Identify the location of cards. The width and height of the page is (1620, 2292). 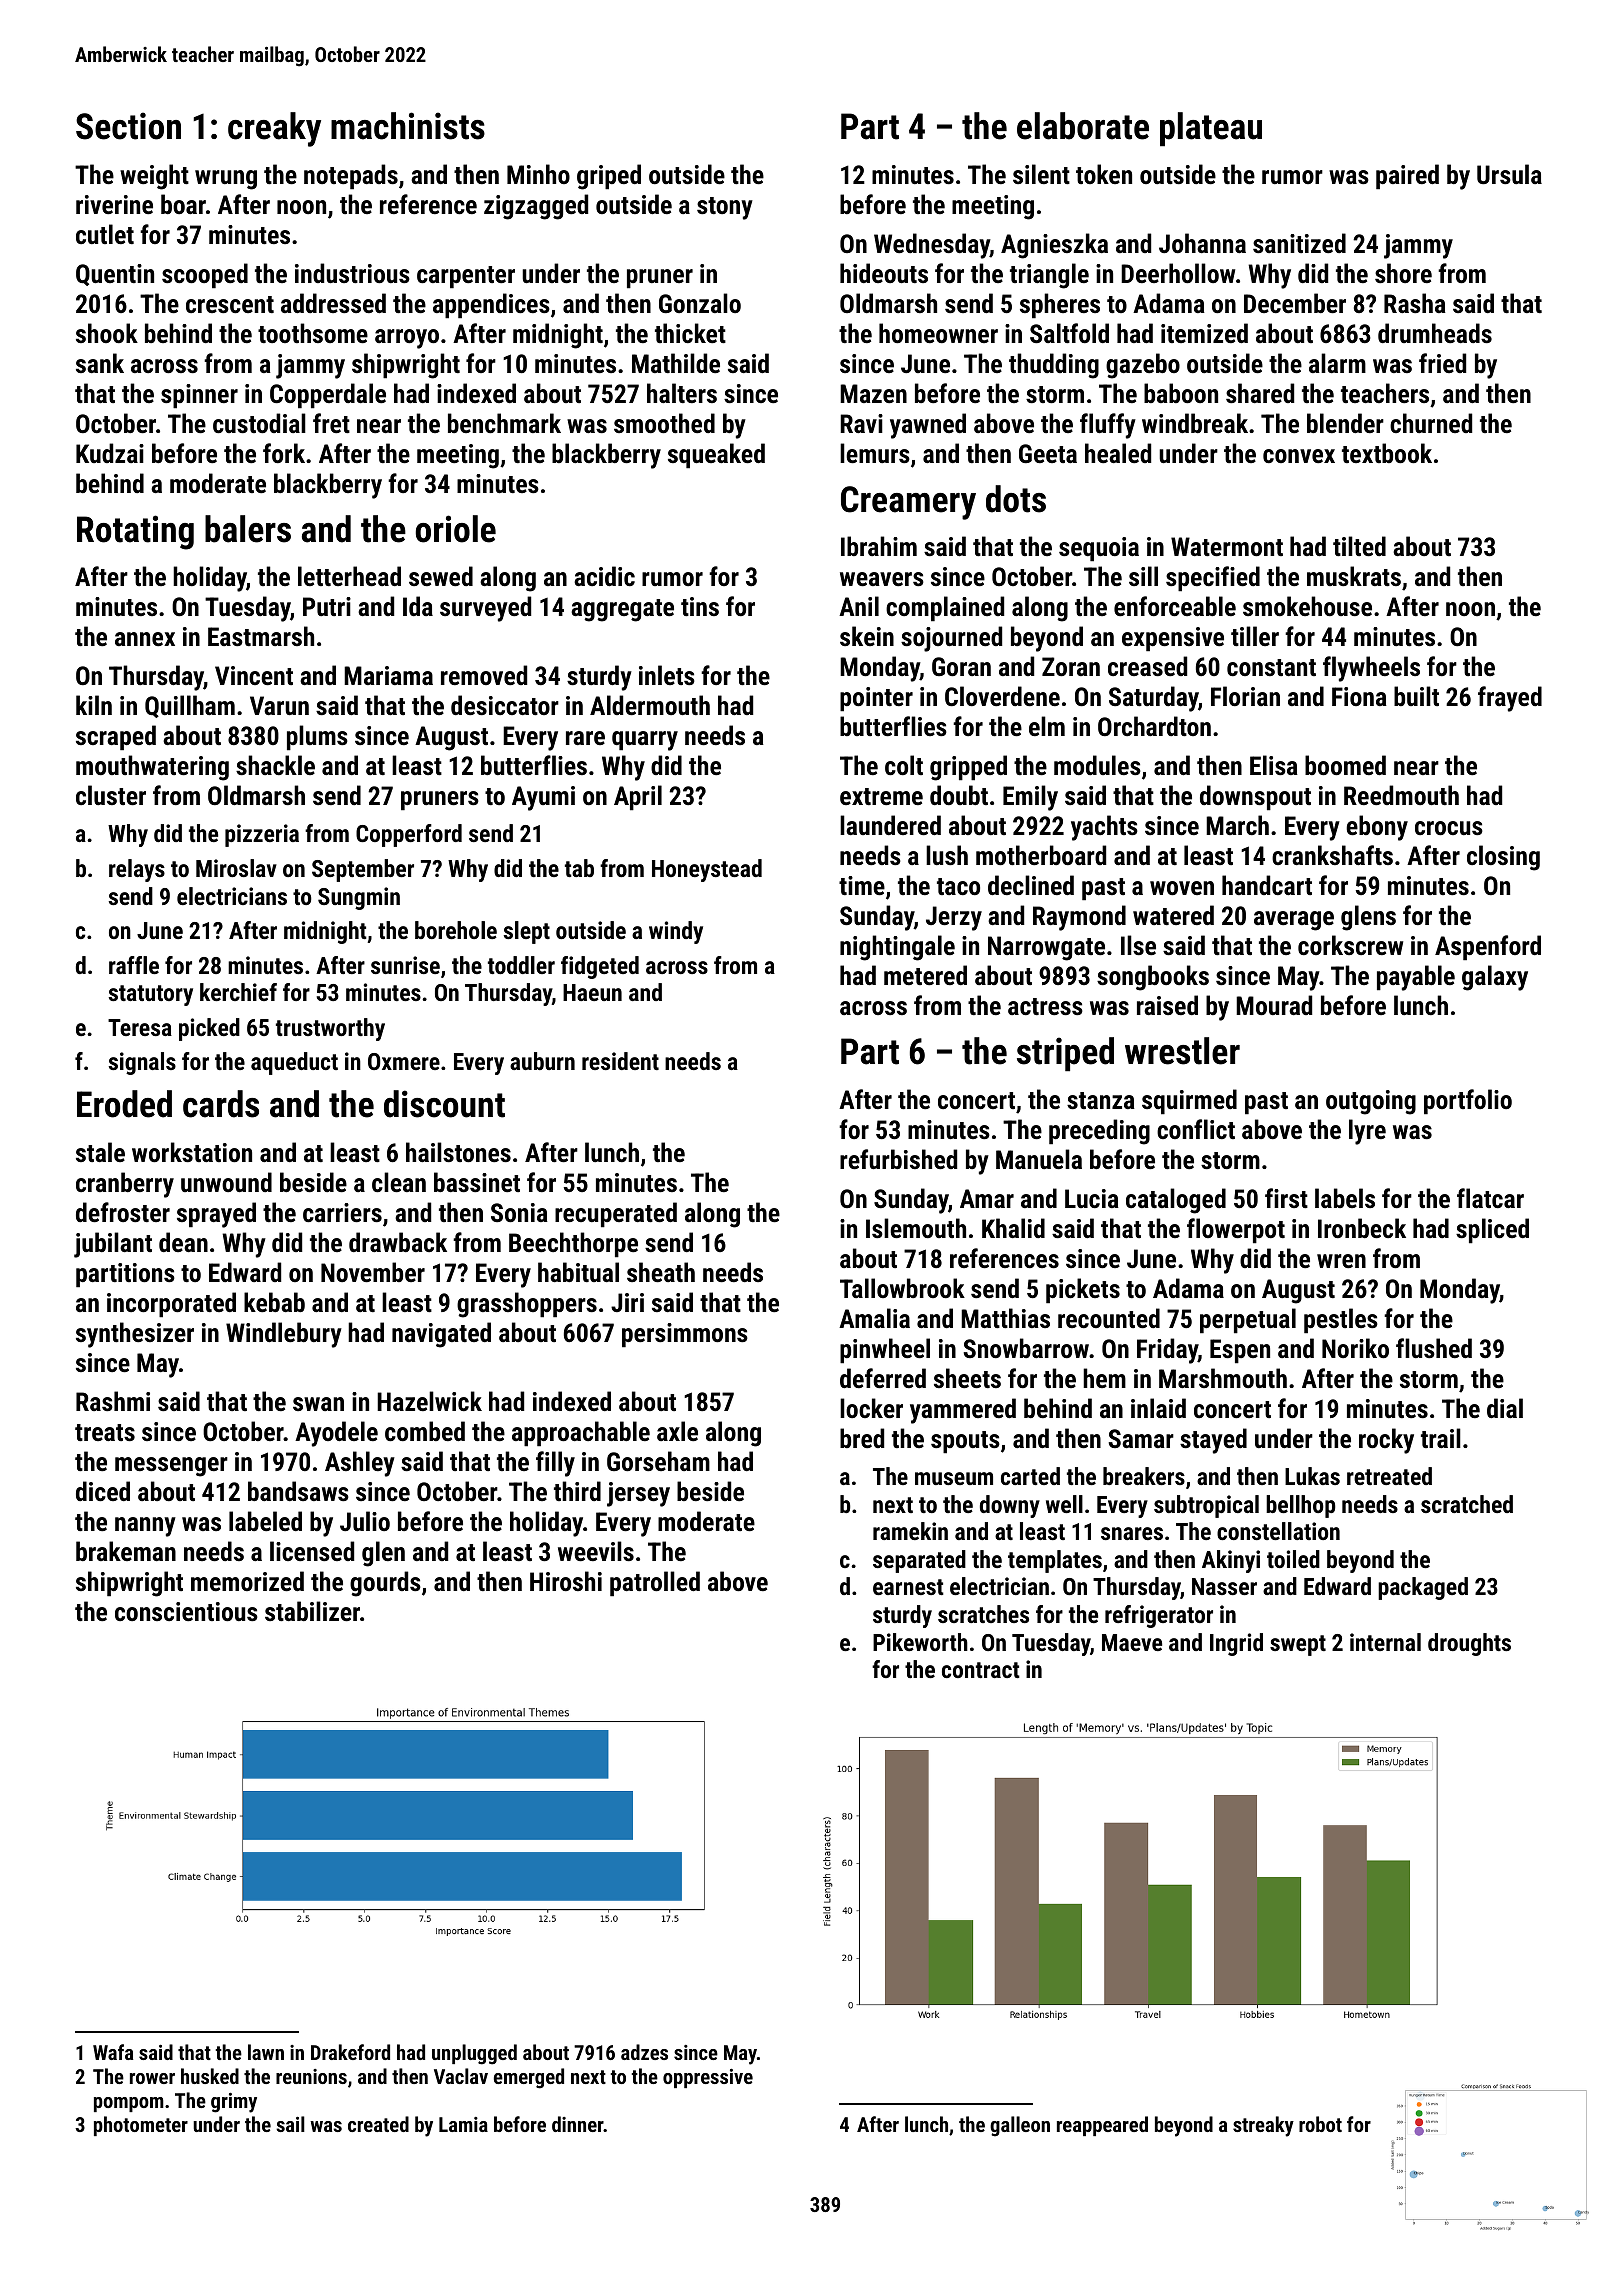
(221, 1104).
